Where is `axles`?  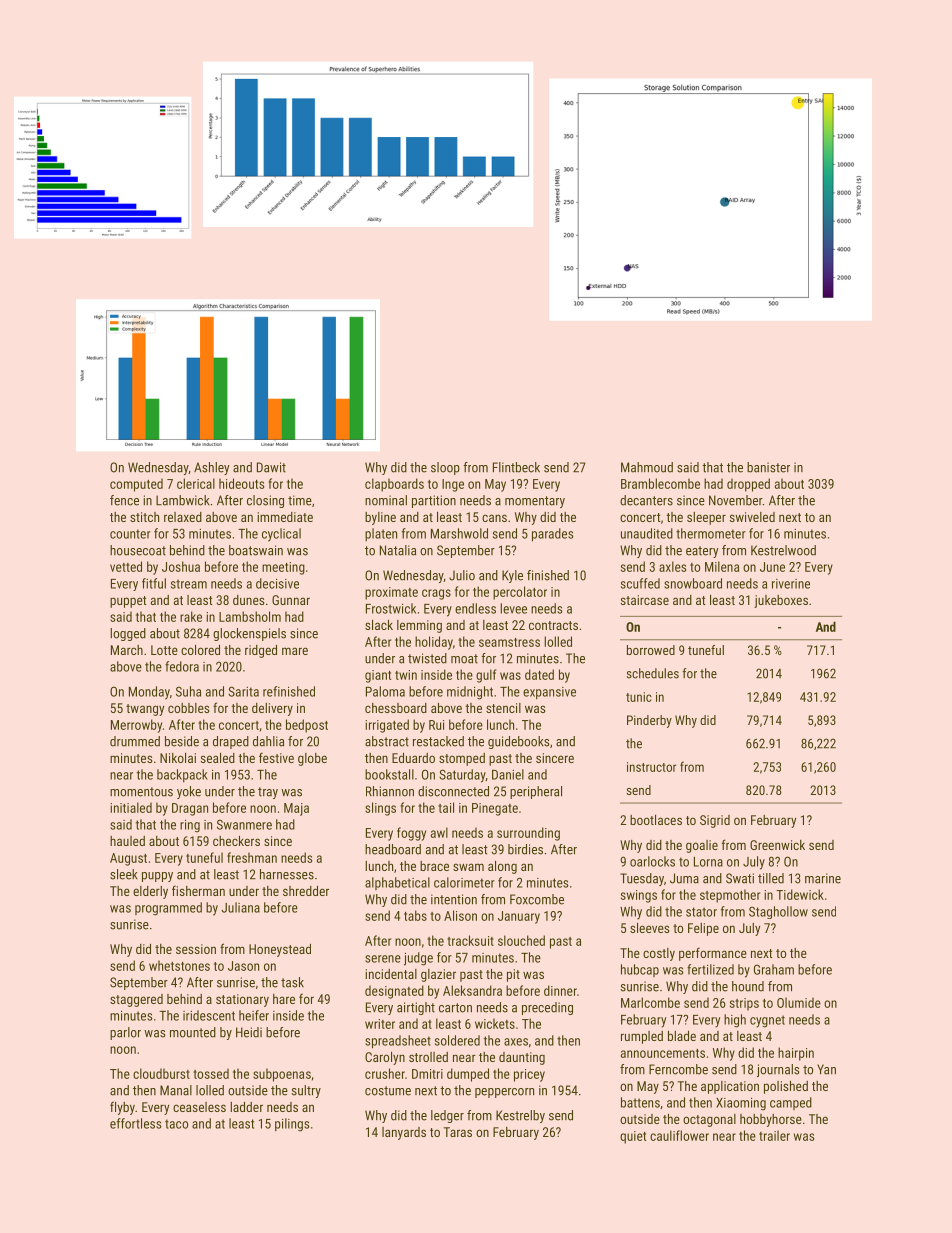 axles is located at coordinates (673, 566).
